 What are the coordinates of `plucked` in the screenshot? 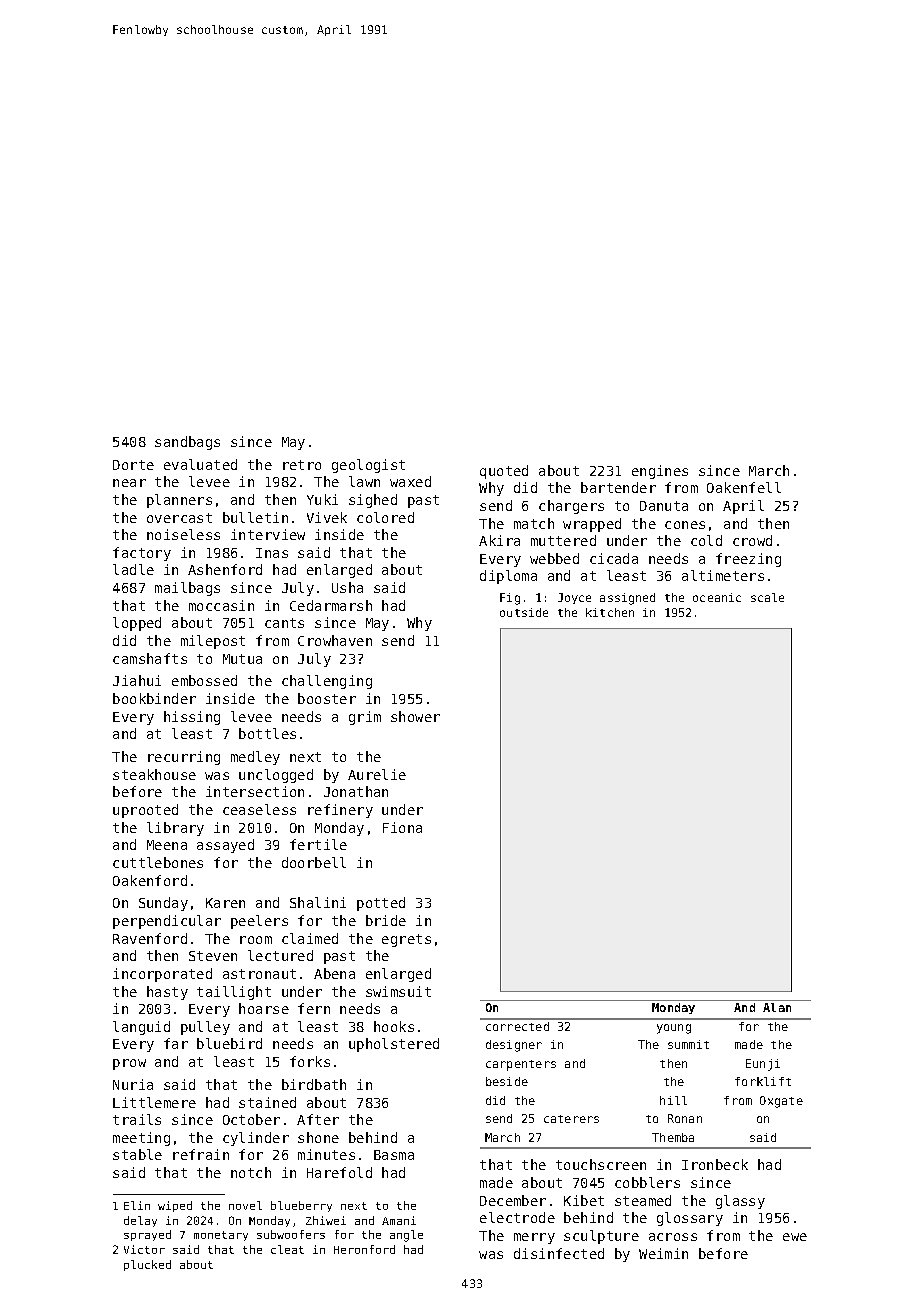 It's located at (147, 1265).
